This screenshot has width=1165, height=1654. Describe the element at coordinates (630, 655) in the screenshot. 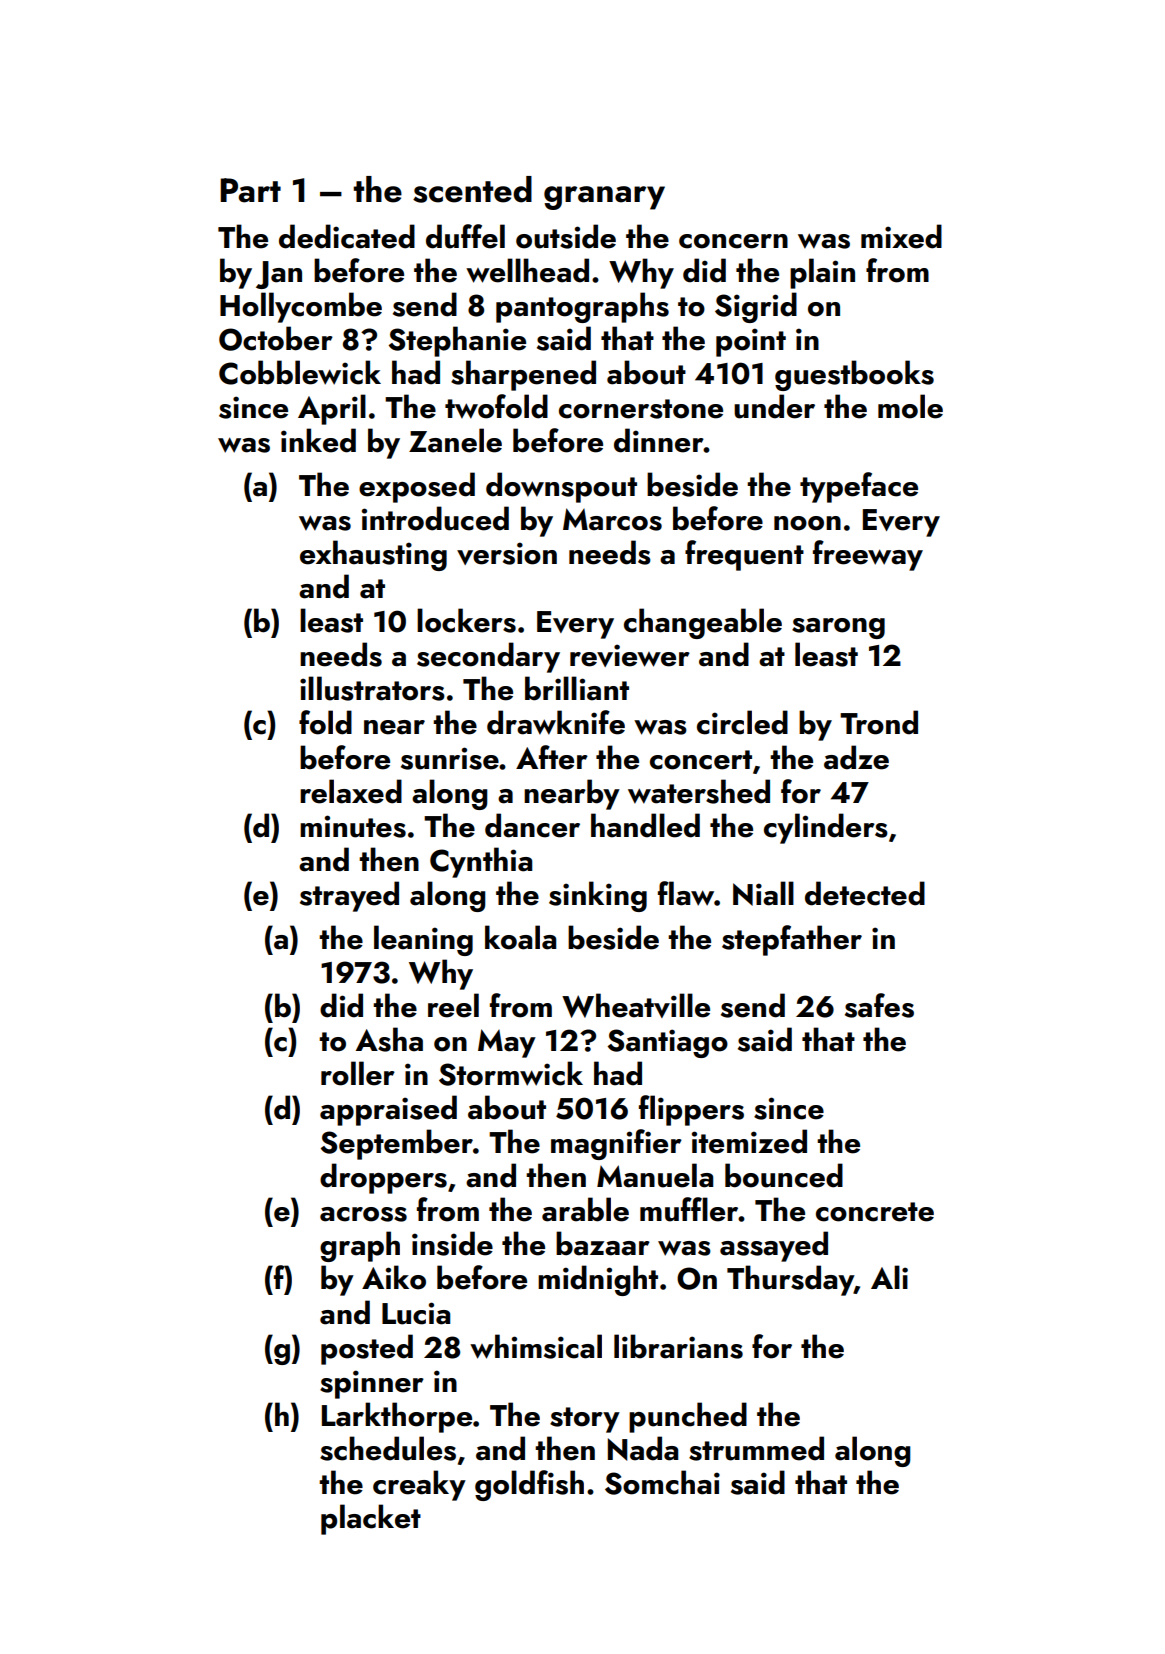

I see `reviewer` at that location.
